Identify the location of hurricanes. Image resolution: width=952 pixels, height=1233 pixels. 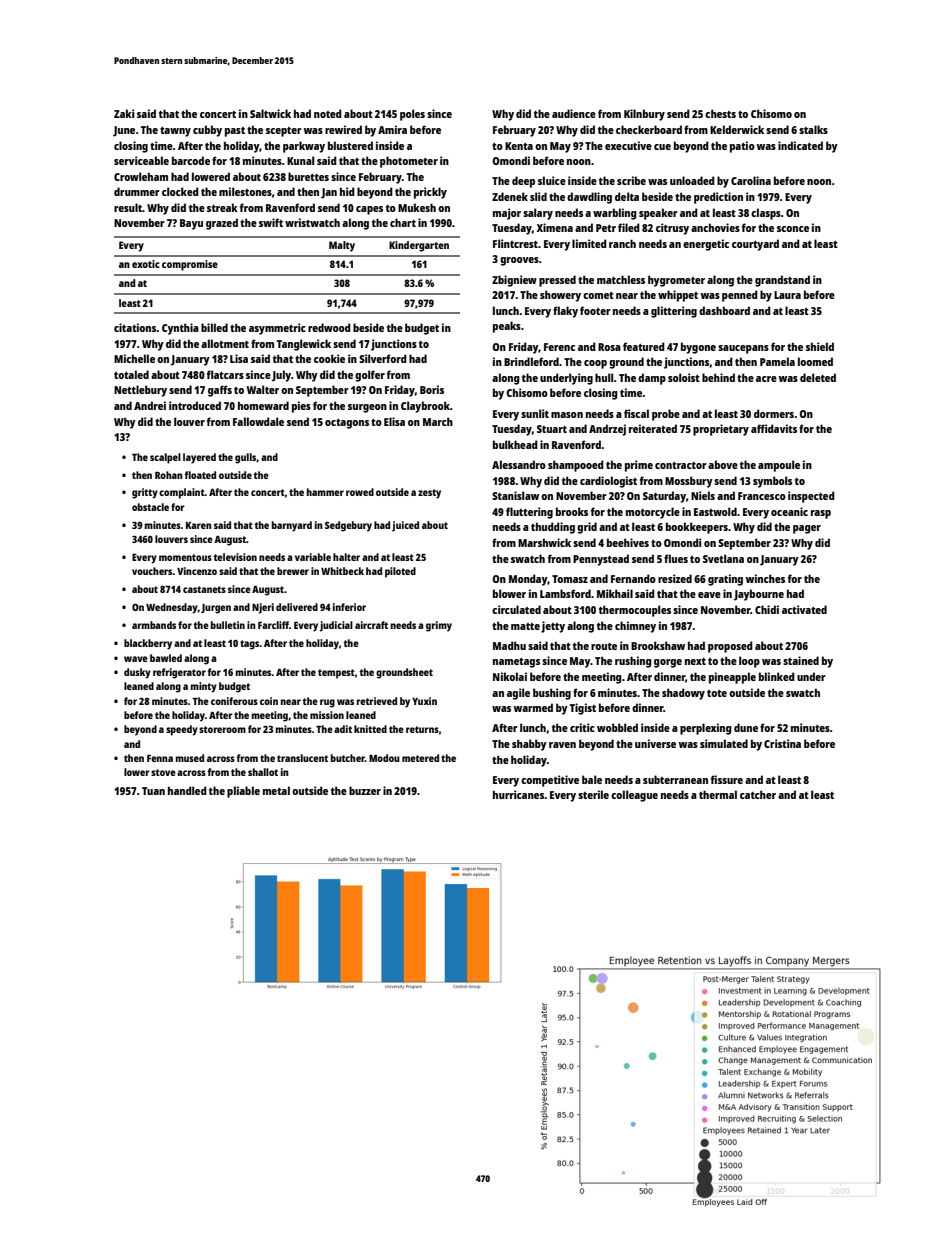
(518, 794).
